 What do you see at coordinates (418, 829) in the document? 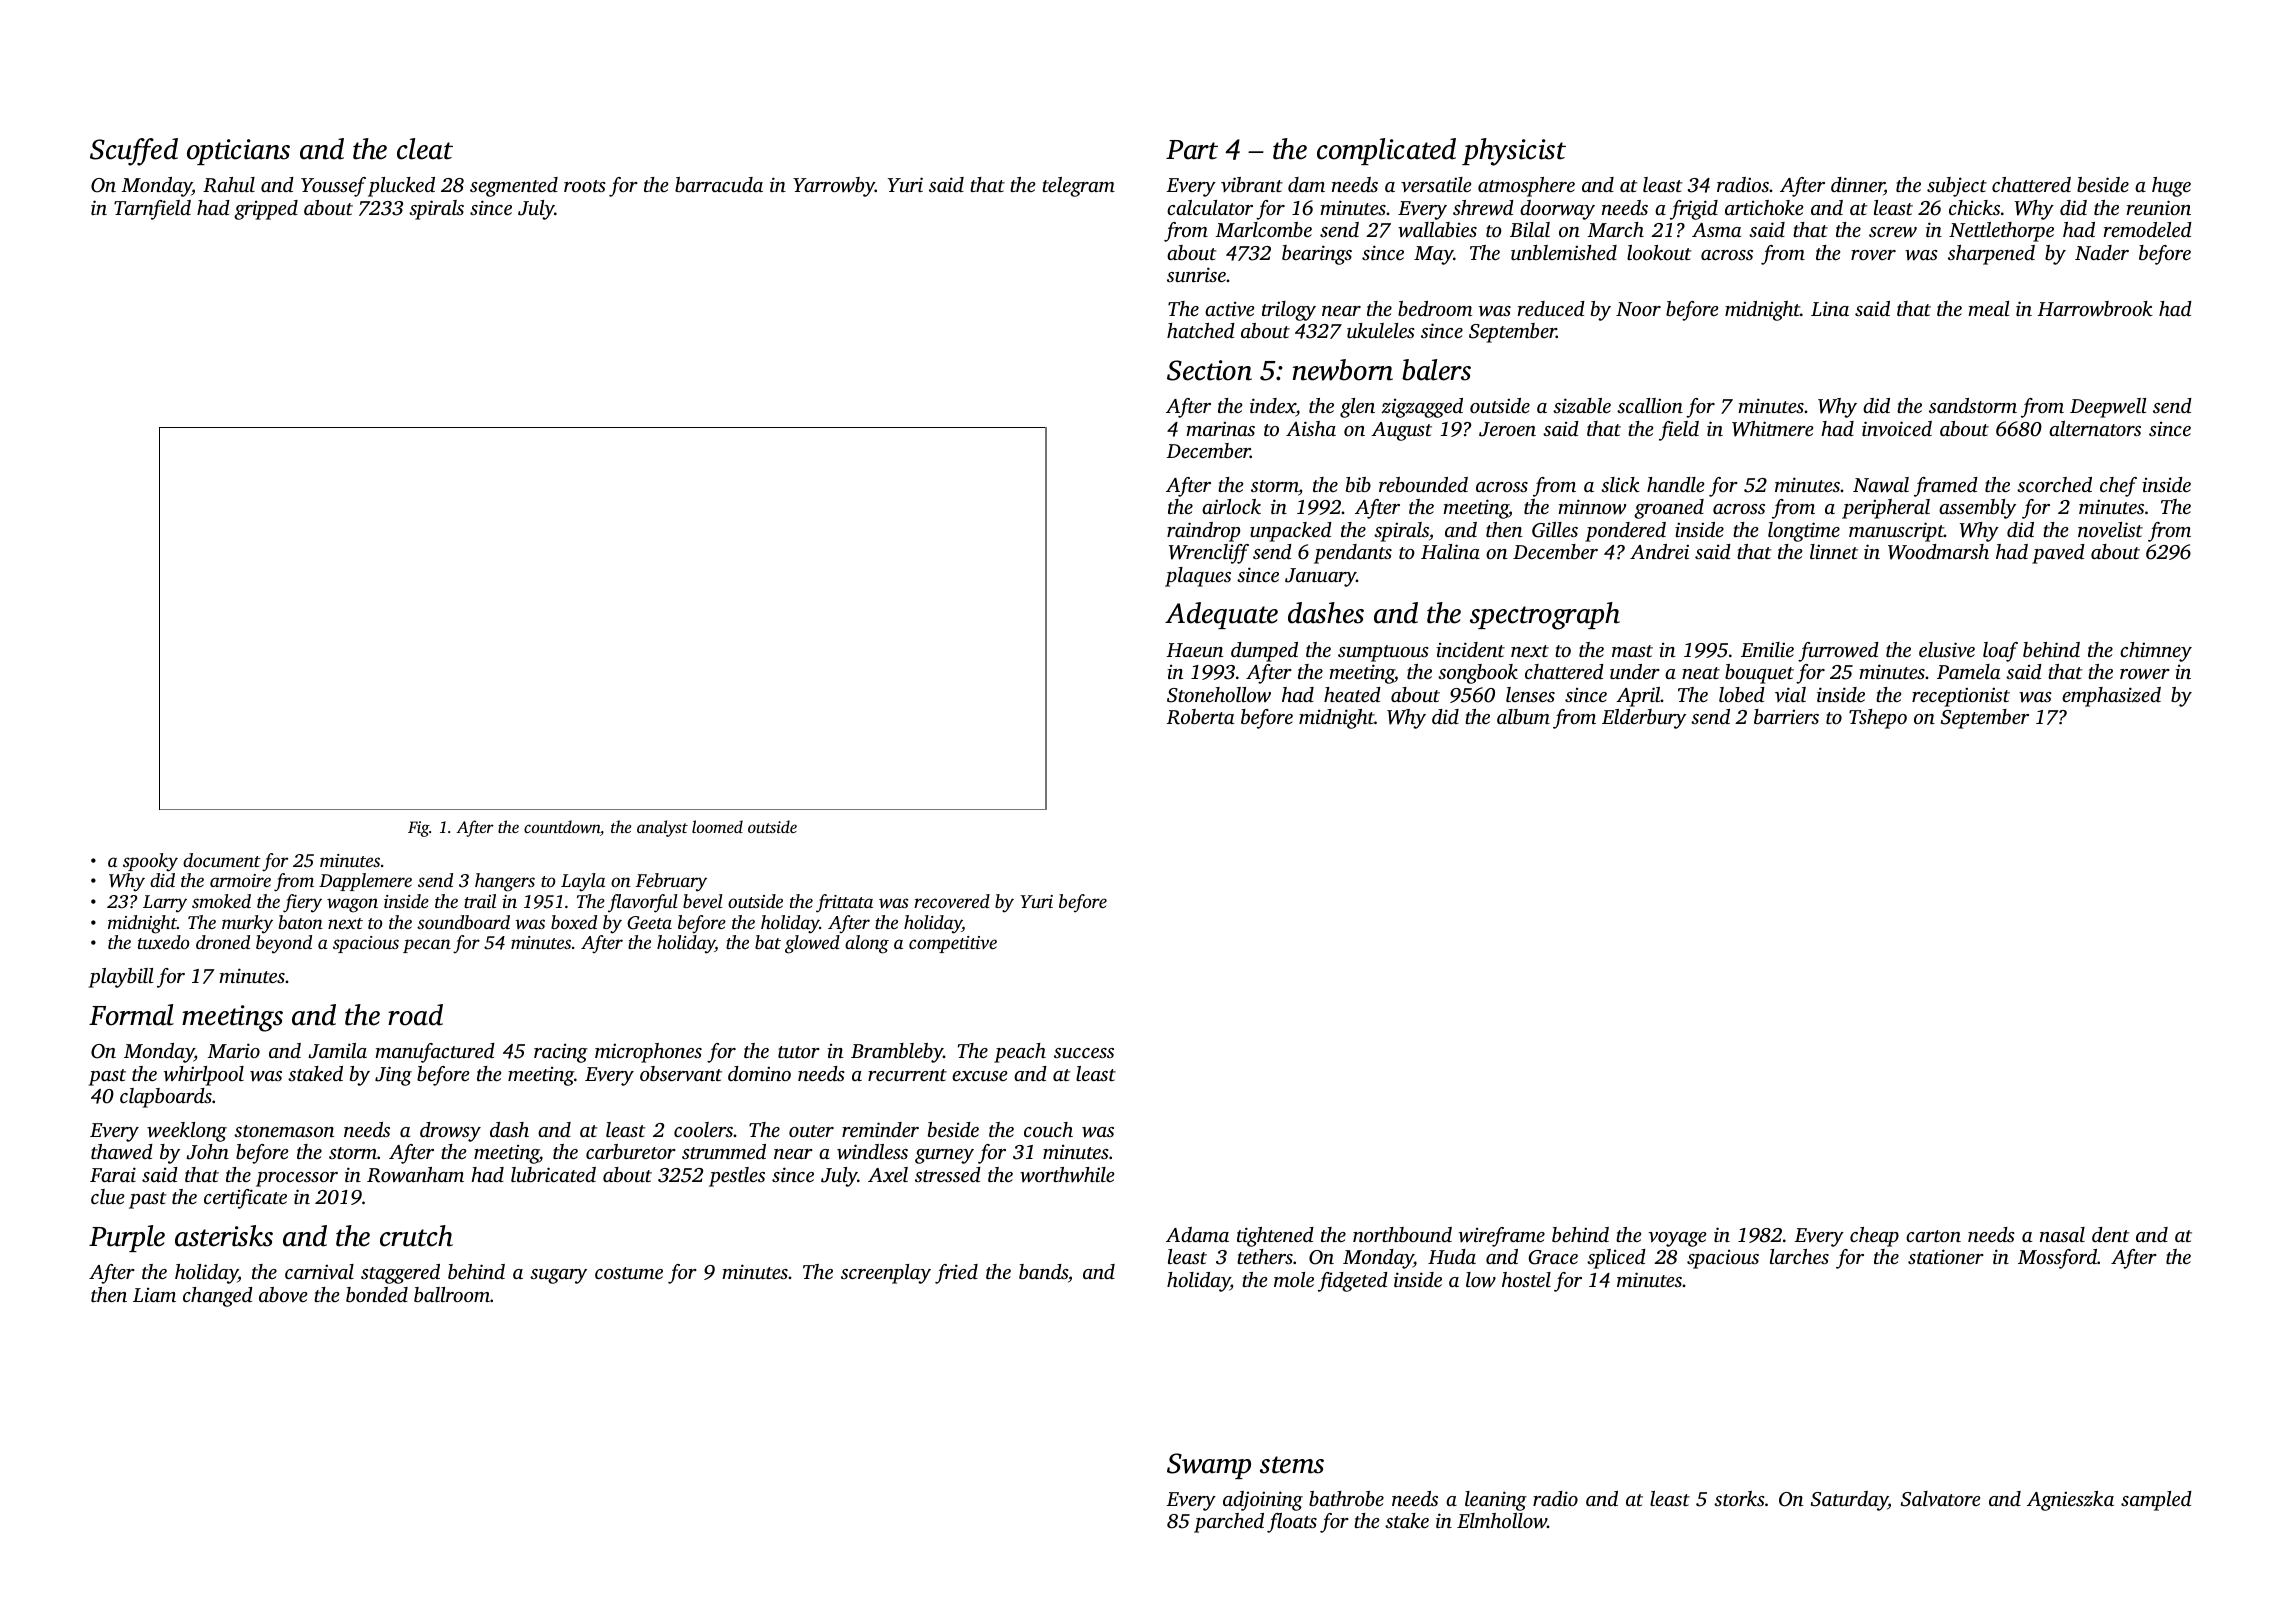
I see `Fig` at bounding box center [418, 829].
